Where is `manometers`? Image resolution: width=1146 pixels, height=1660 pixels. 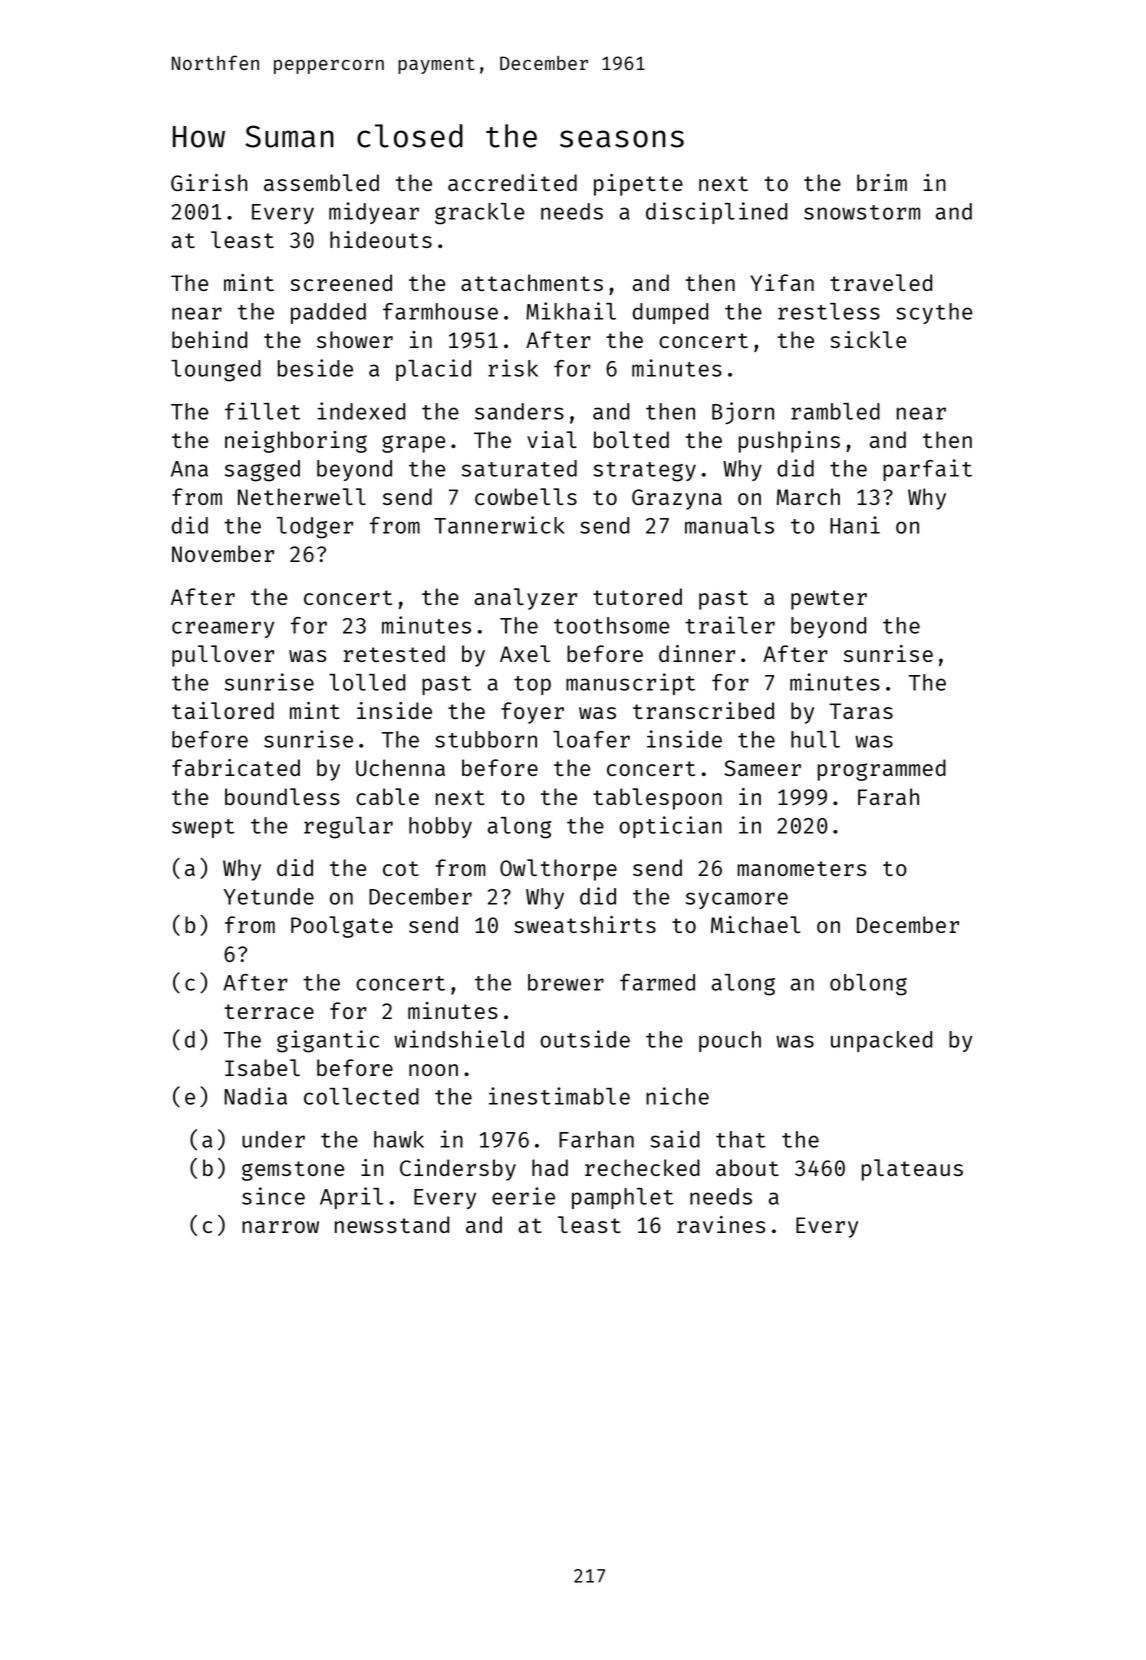
manometers is located at coordinates (801, 868).
